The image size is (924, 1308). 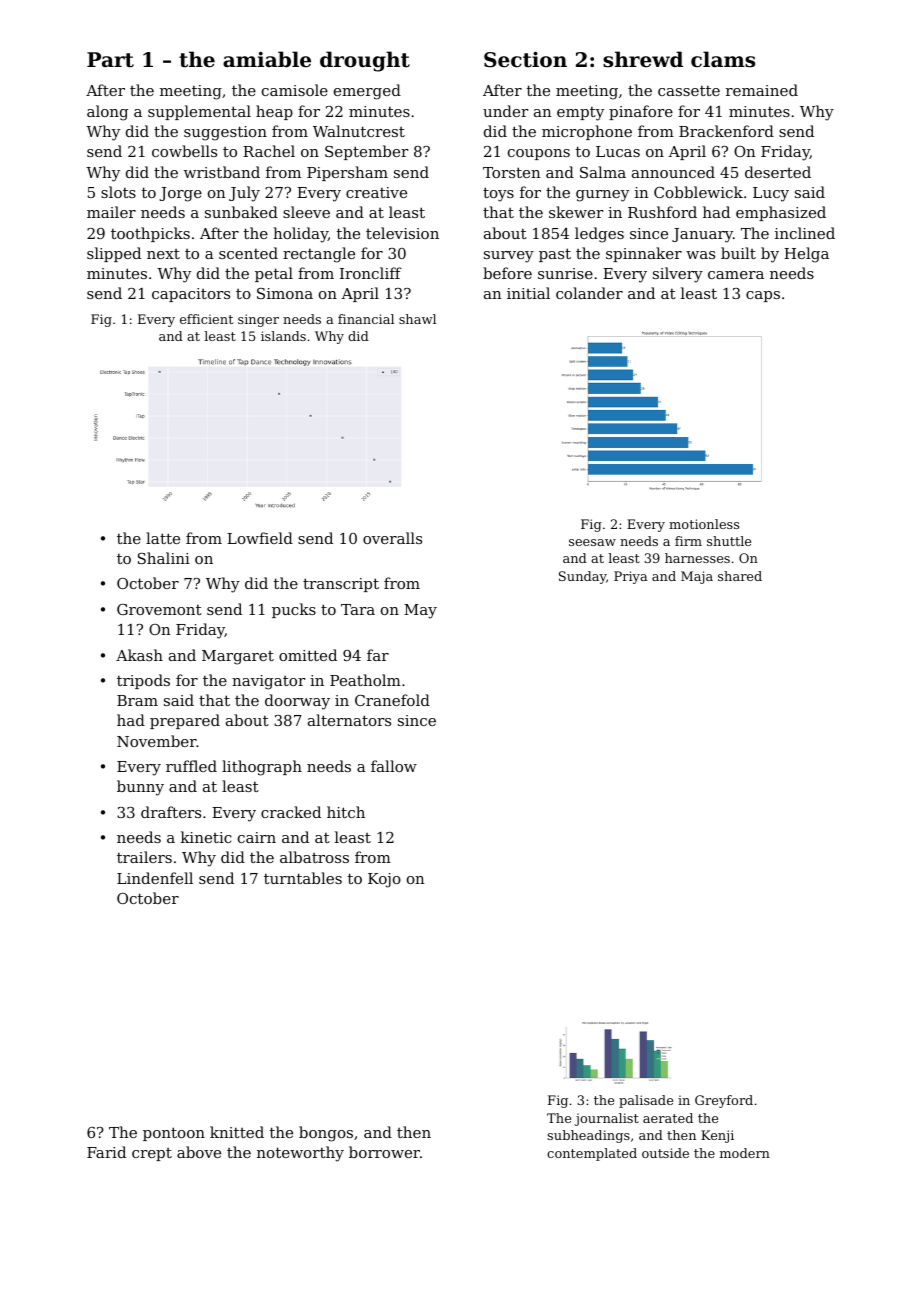 I want to click on Greyford, so click(x=724, y=1101).
